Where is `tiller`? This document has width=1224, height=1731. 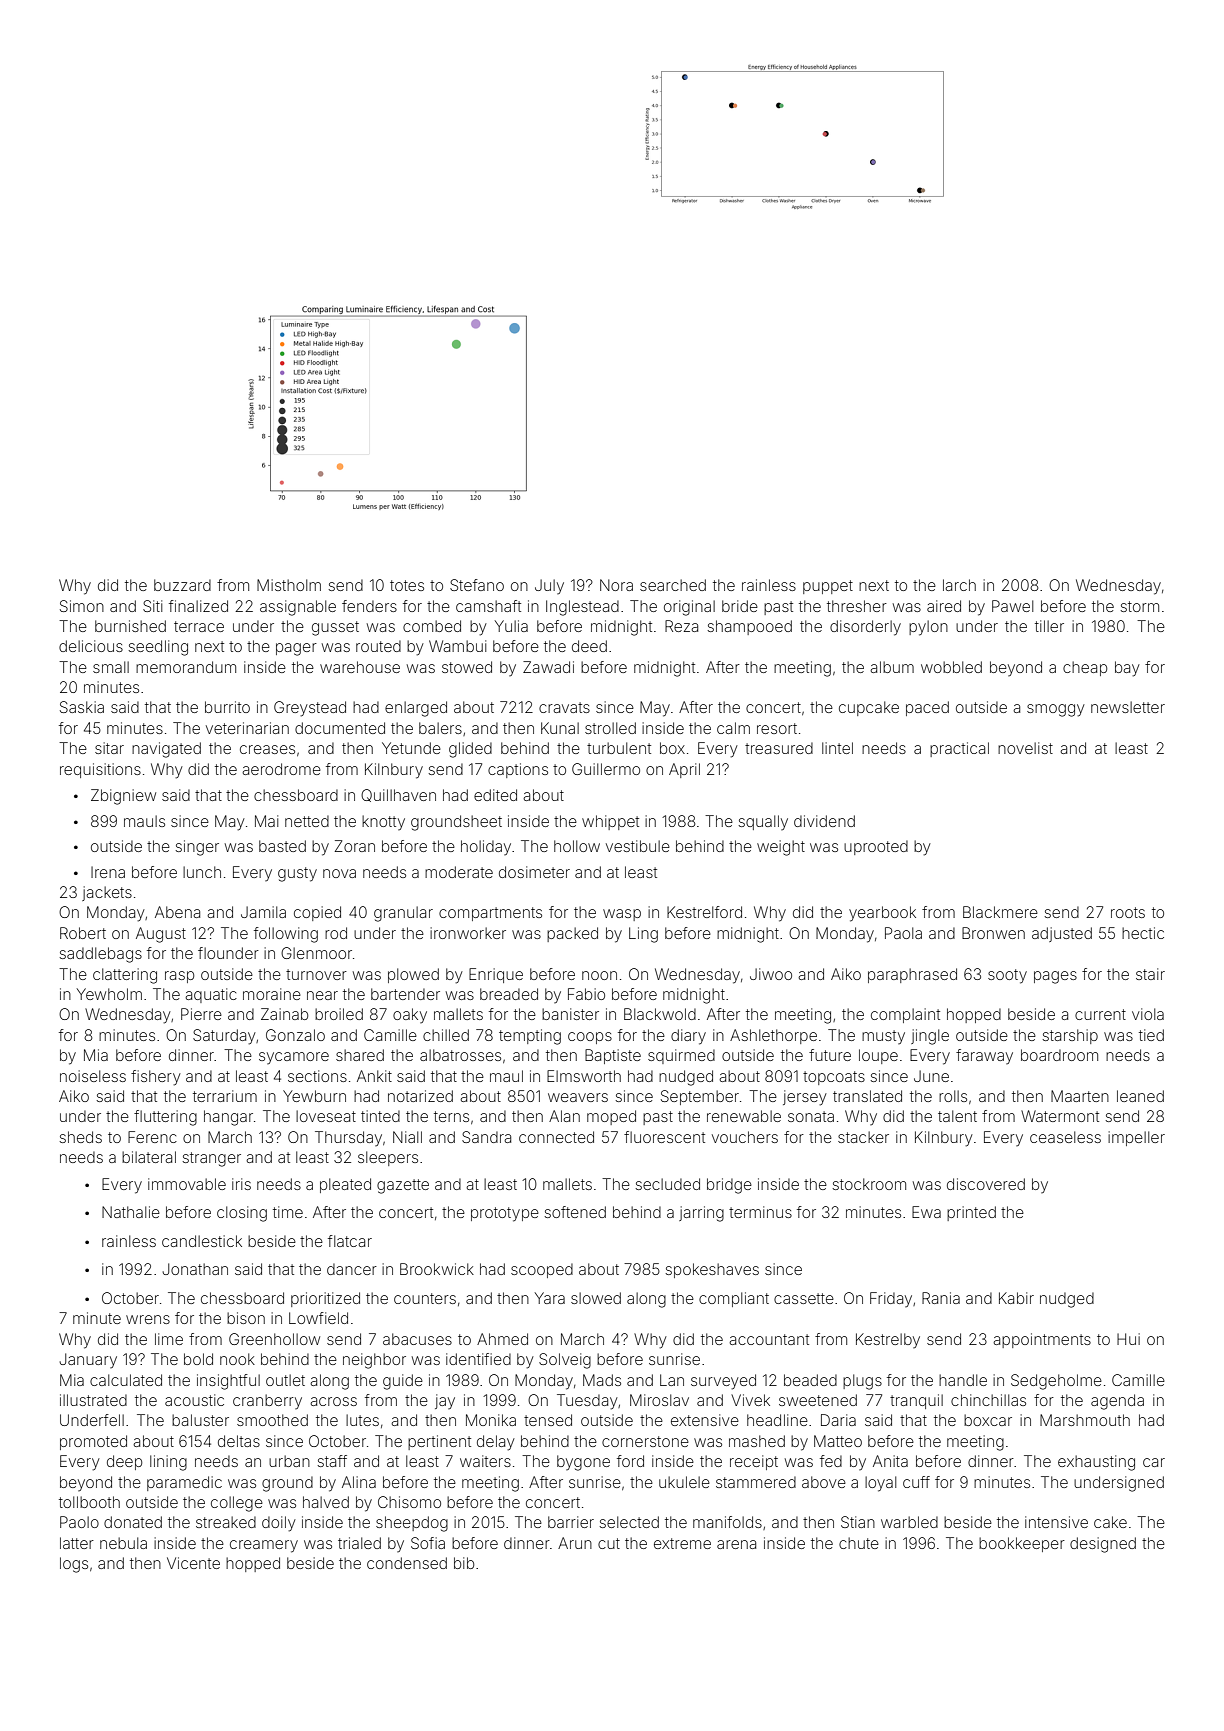
tiller is located at coordinates (1049, 626).
